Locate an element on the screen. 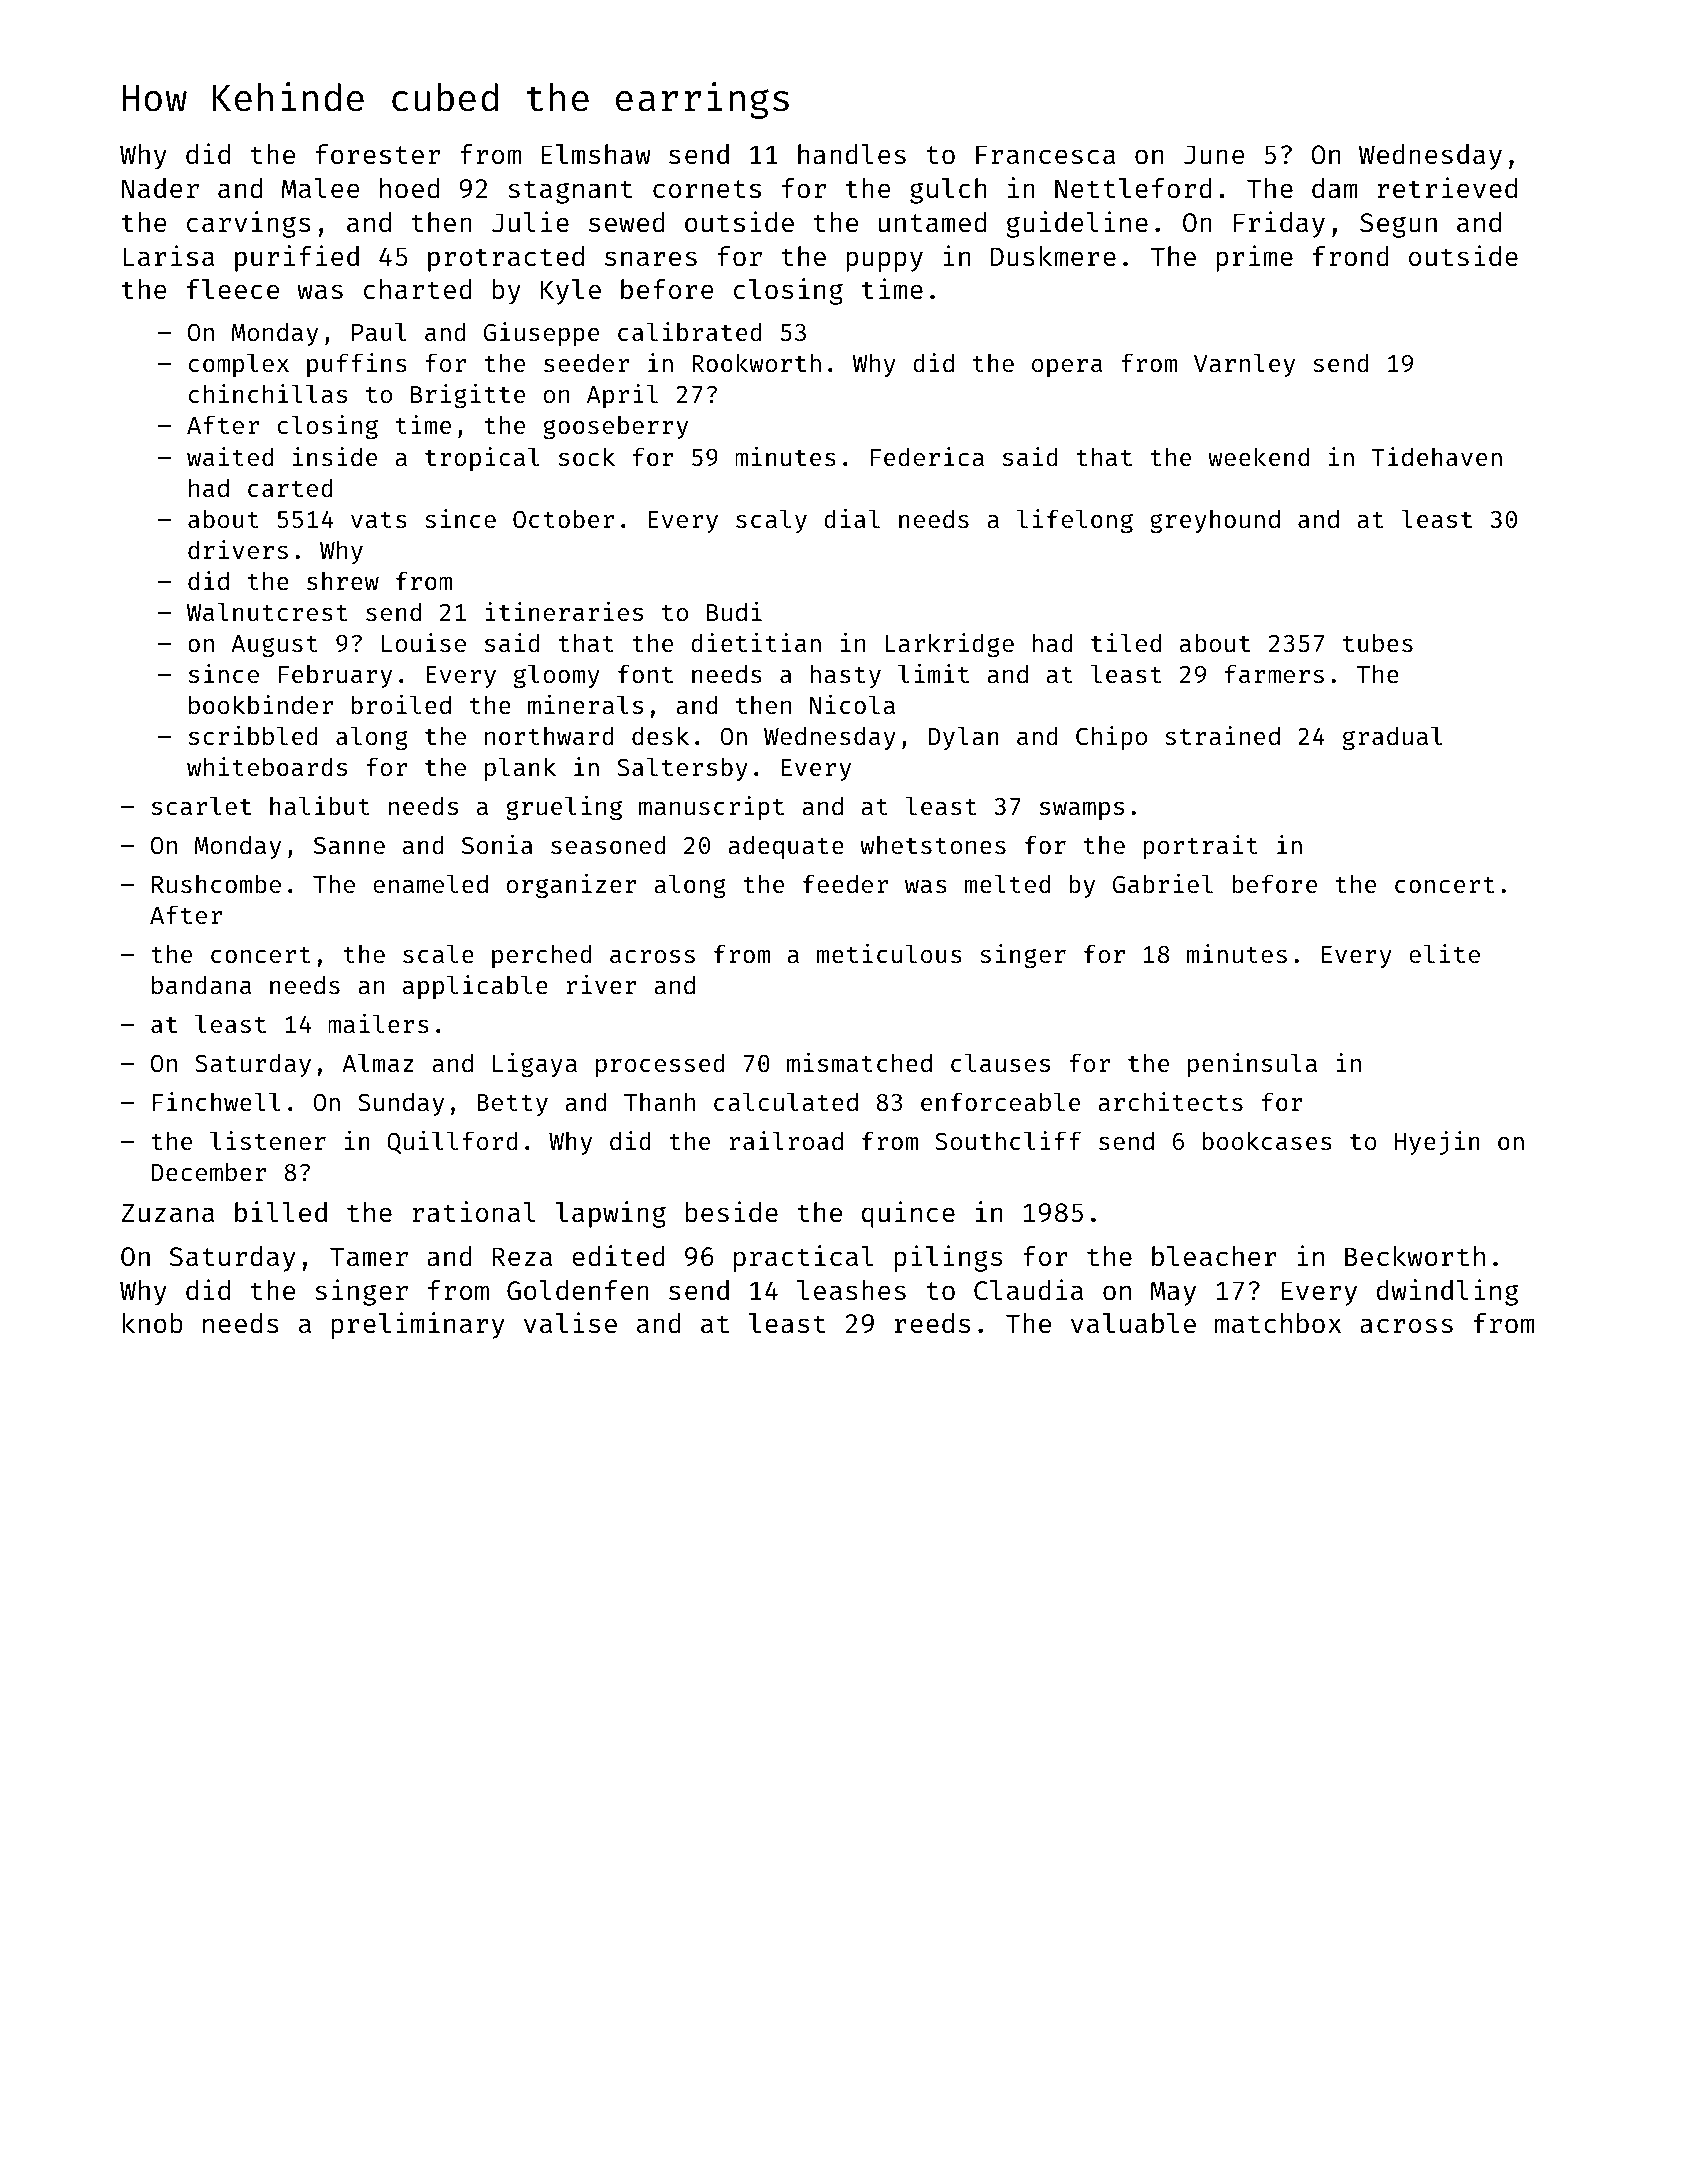 The width and height of the screenshot is (1683, 2178). Tidehaven is located at coordinates (1436, 457).
